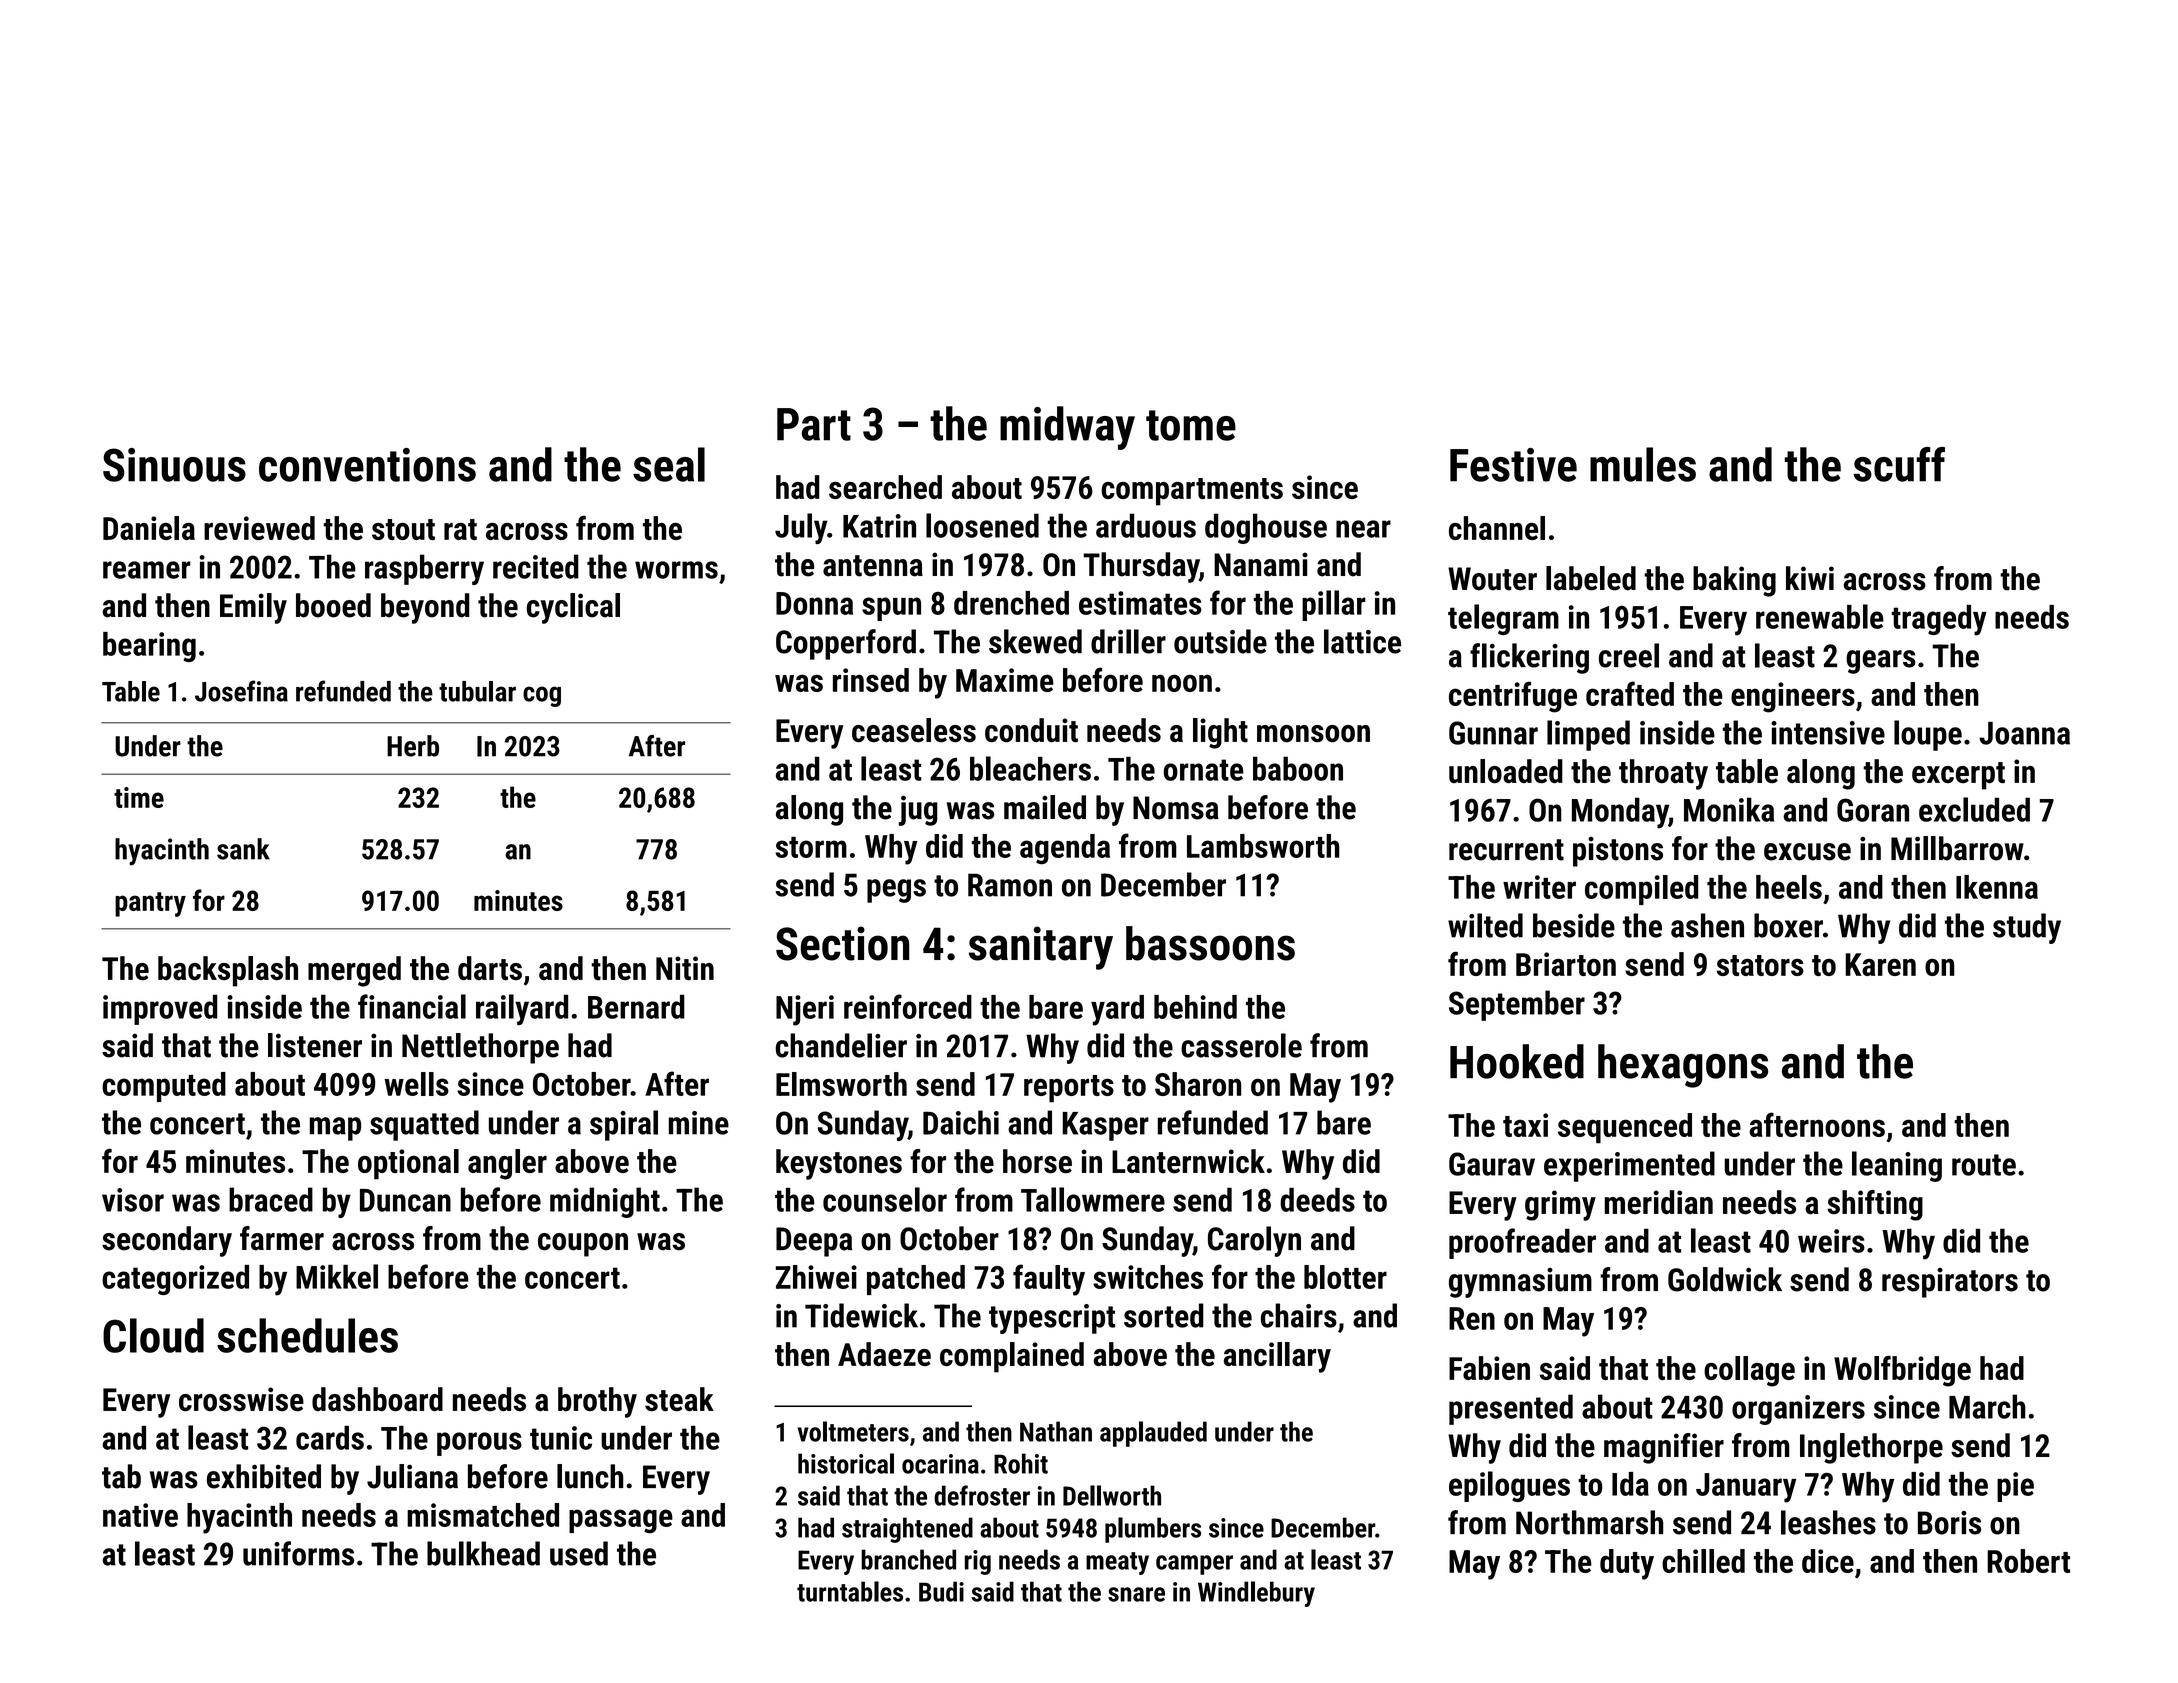 The height and width of the page is (1683, 2178). What do you see at coordinates (1489, 1368) in the page?
I see `Fabien` at bounding box center [1489, 1368].
